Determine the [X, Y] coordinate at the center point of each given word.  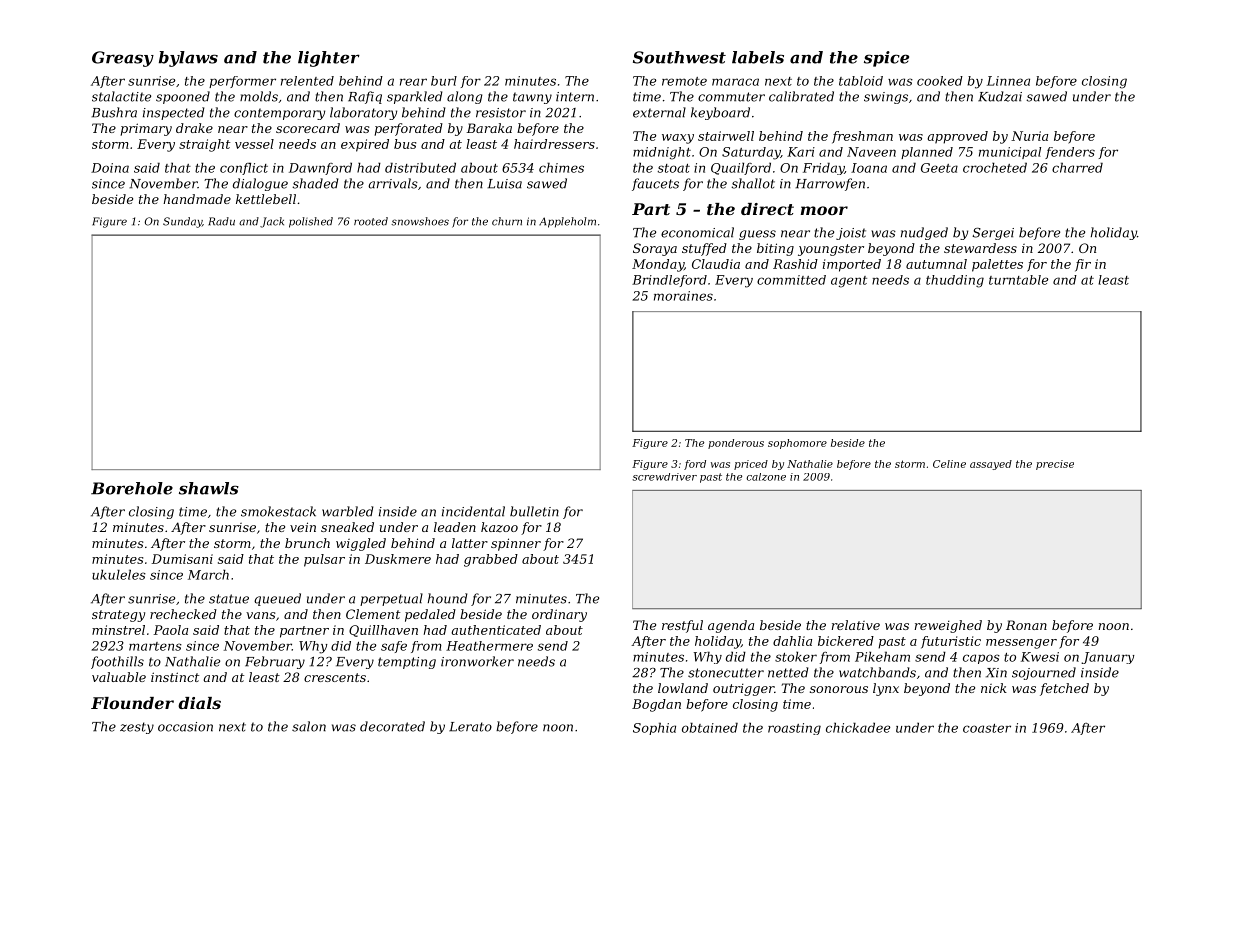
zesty [137, 728]
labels [758, 57]
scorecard [308, 128]
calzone [766, 477]
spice [886, 59]
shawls [209, 488]
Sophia [654, 728]
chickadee [858, 727]
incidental [473, 511]
